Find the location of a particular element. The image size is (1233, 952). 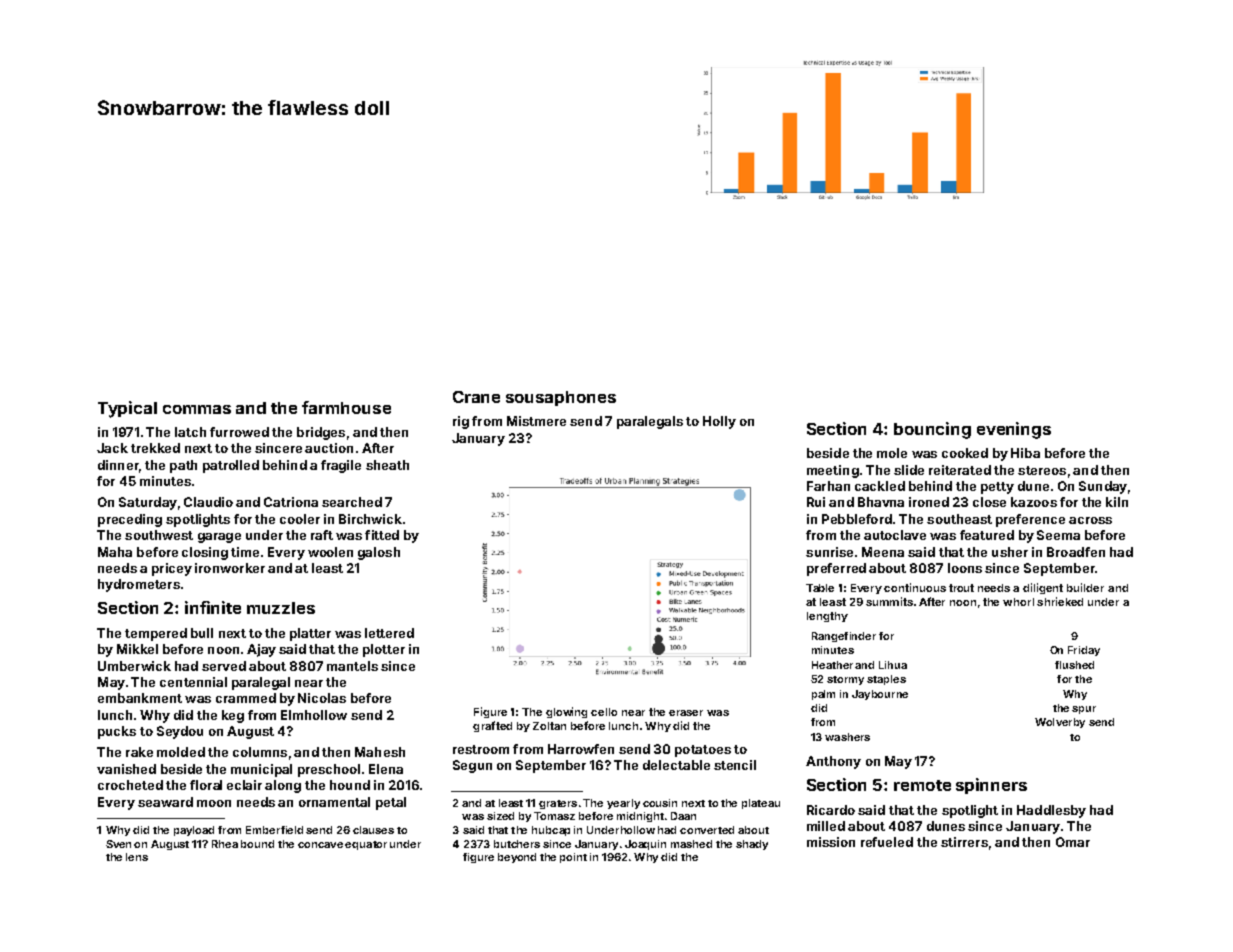

Tomasz is located at coordinates (554, 816).
